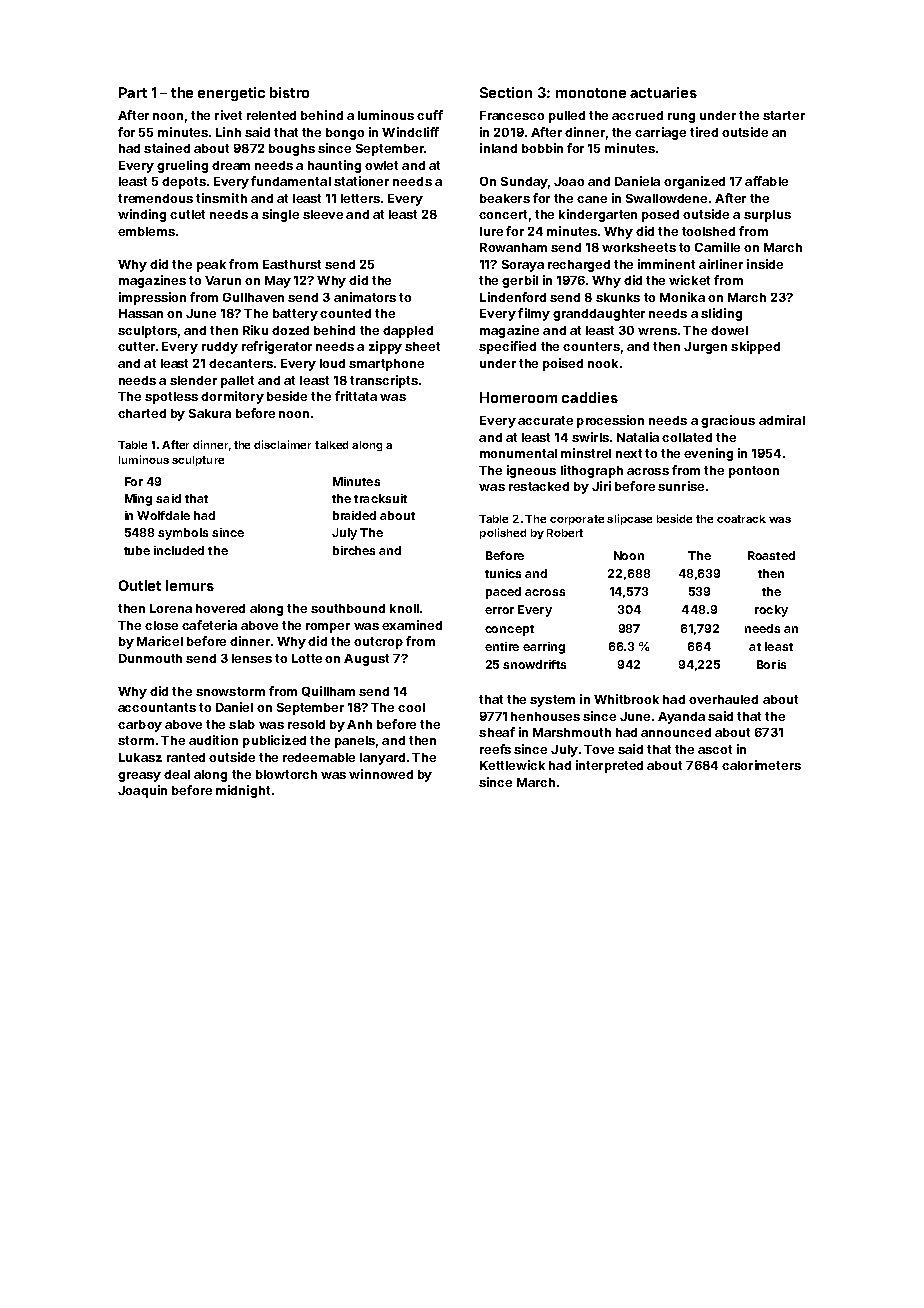  Describe the element at coordinates (545, 420) in the screenshot. I see `accurate` at that location.
